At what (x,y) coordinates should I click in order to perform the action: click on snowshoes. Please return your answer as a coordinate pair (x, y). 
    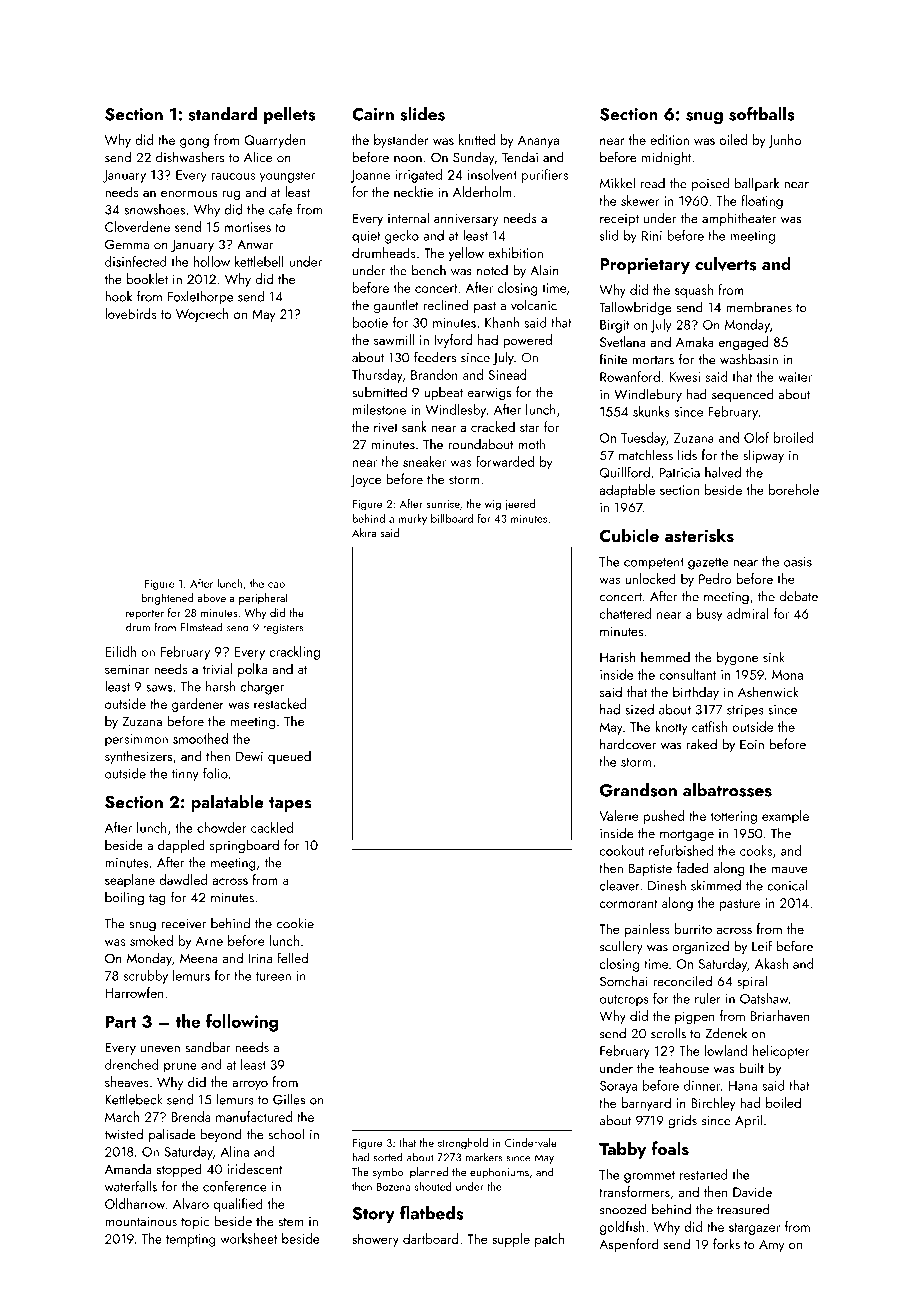
    Looking at the image, I should click on (154, 209).
